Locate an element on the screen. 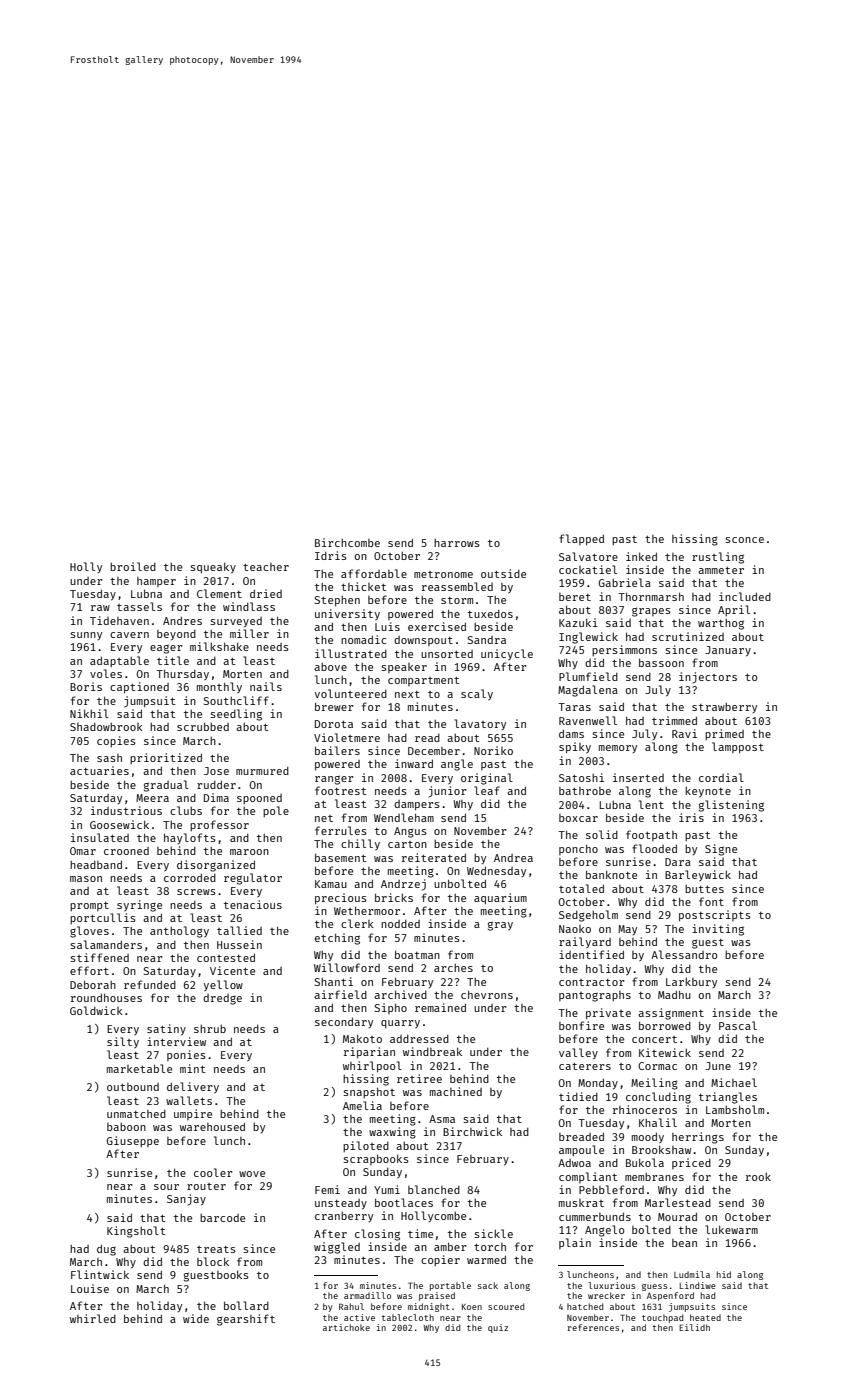 Image resolution: width=849 pixels, height=1400 pixels. copies is located at coordinates (116, 741).
